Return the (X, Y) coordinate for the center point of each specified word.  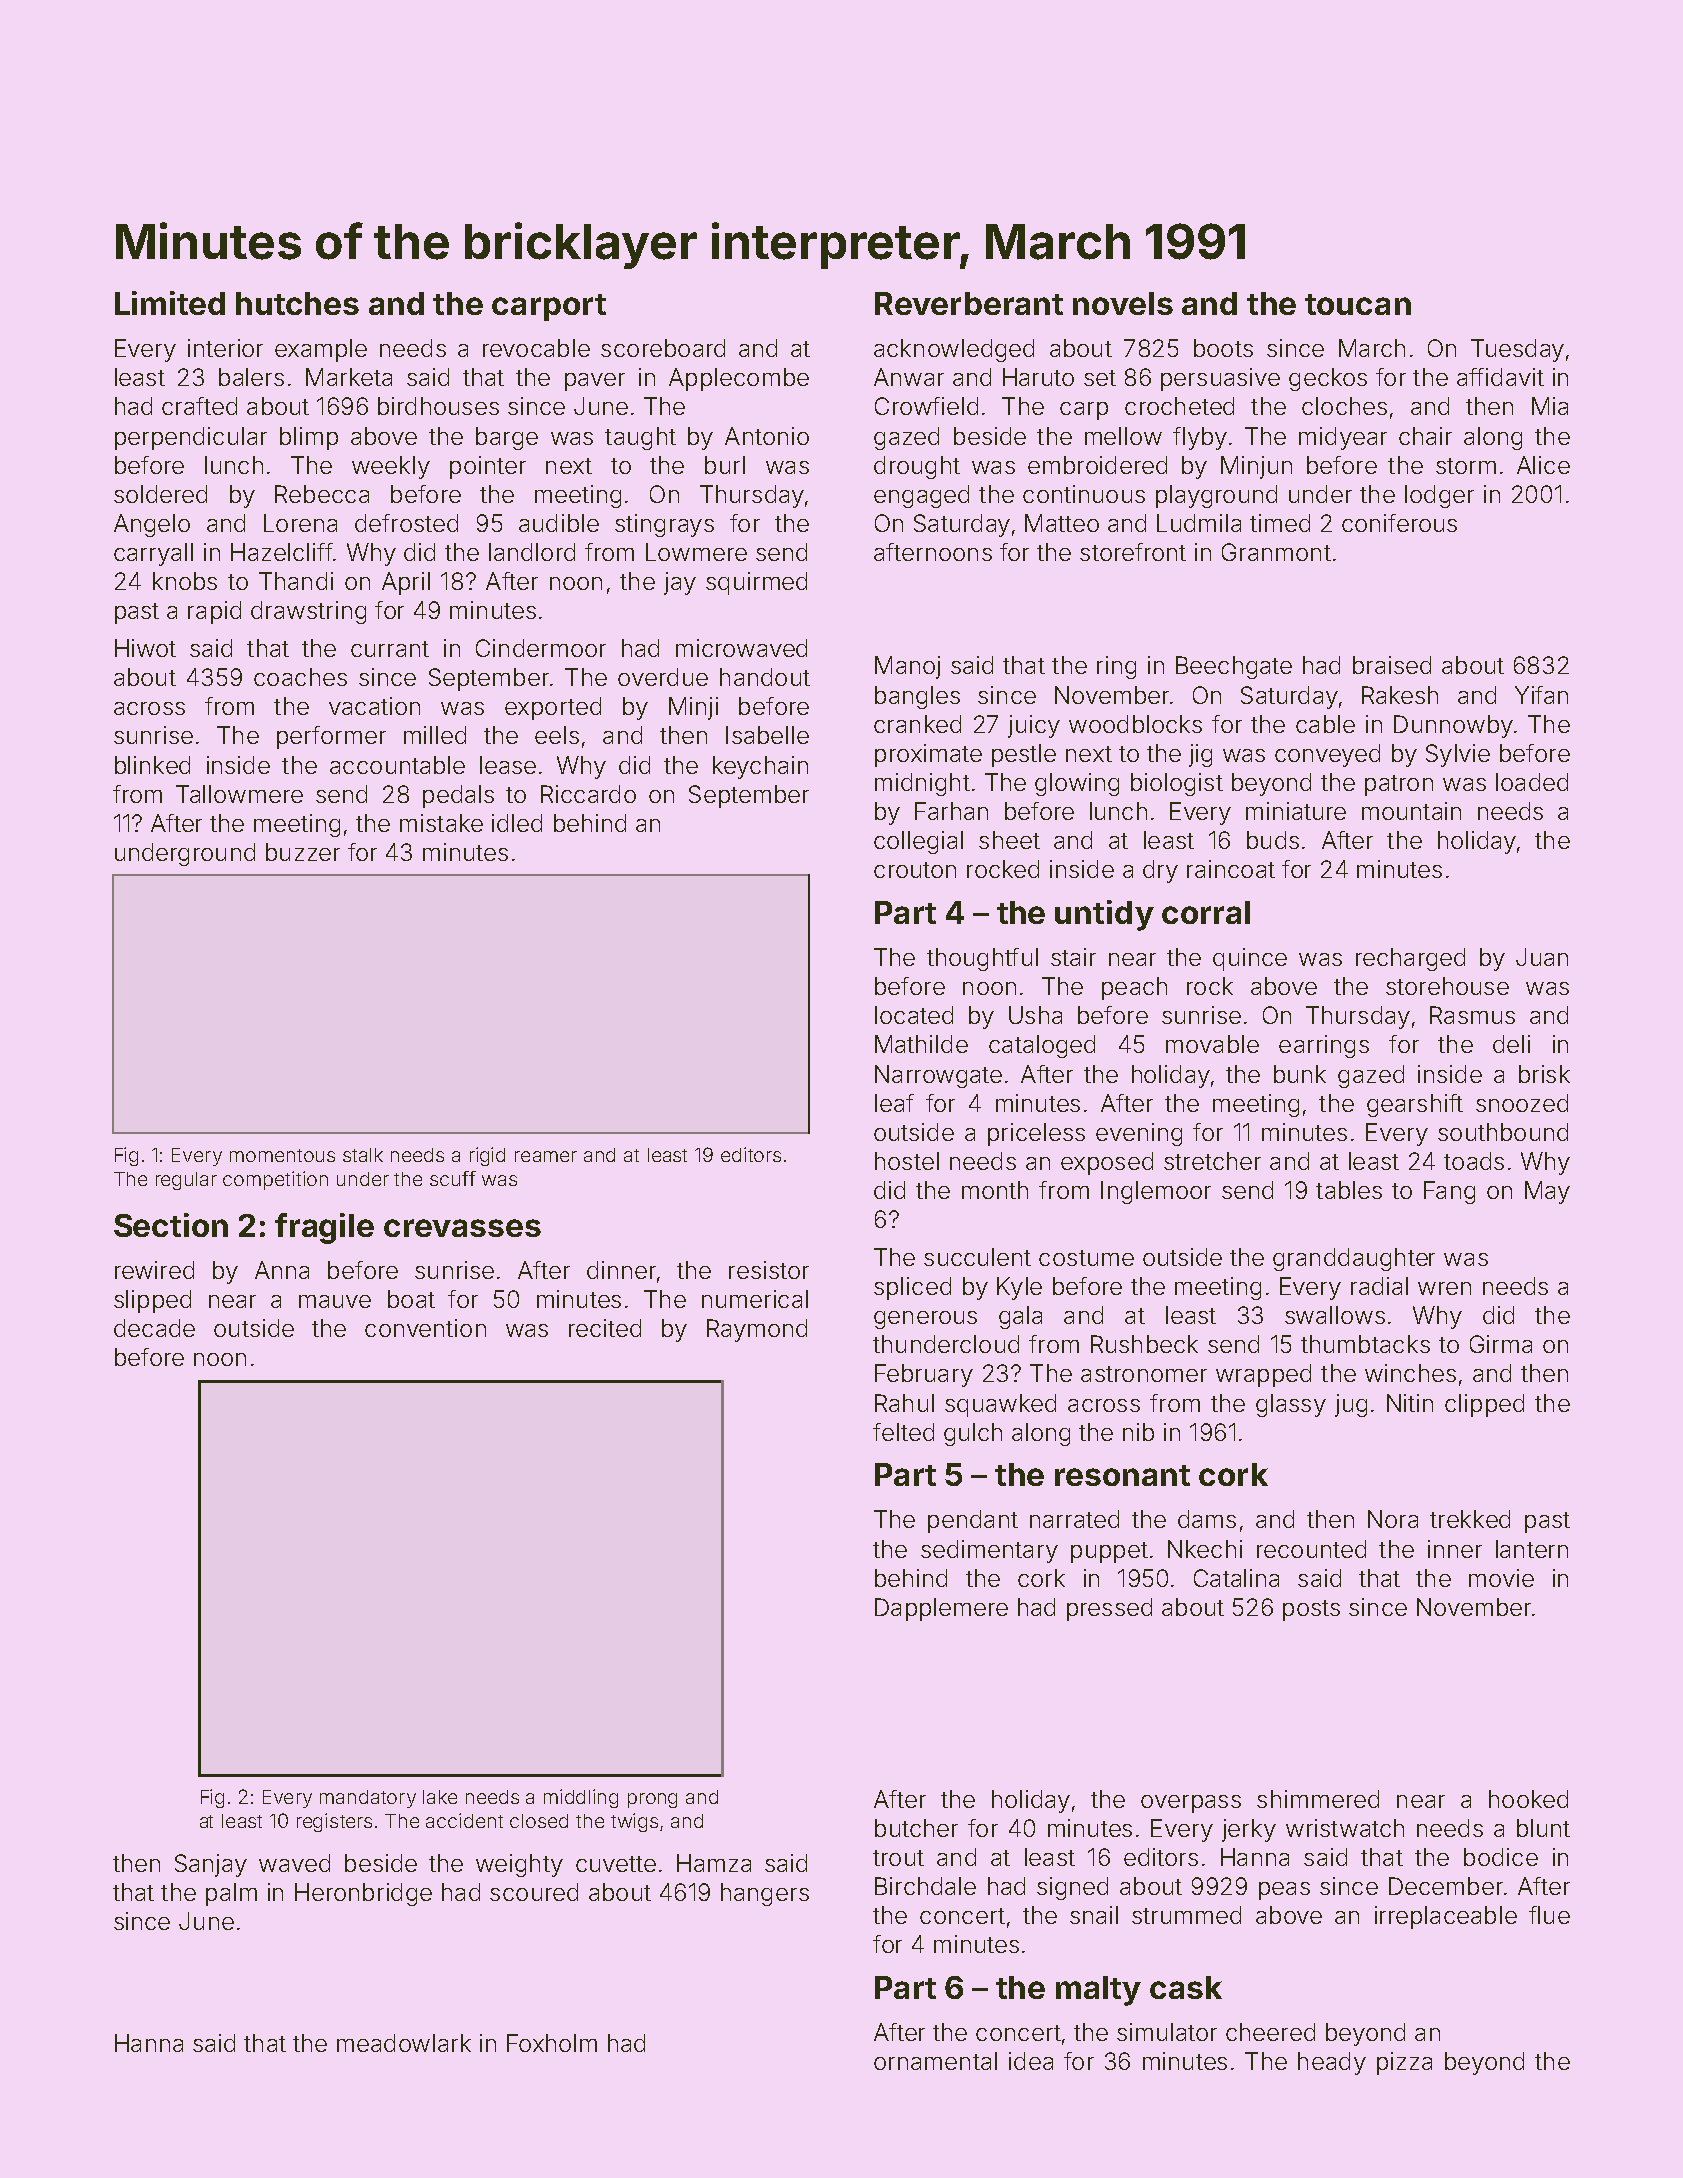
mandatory (368, 1799)
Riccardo (588, 794)
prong (652, 1800)
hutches (297, 303)
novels (1123, 303)
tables (1349, 1190)
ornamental (935, 2061)
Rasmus (1472, 1015)
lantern (1532, 1549)
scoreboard (663, 348)
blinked (152, 765)
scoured (534, 1892)
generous (925, 1320)
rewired (154, 1270)
